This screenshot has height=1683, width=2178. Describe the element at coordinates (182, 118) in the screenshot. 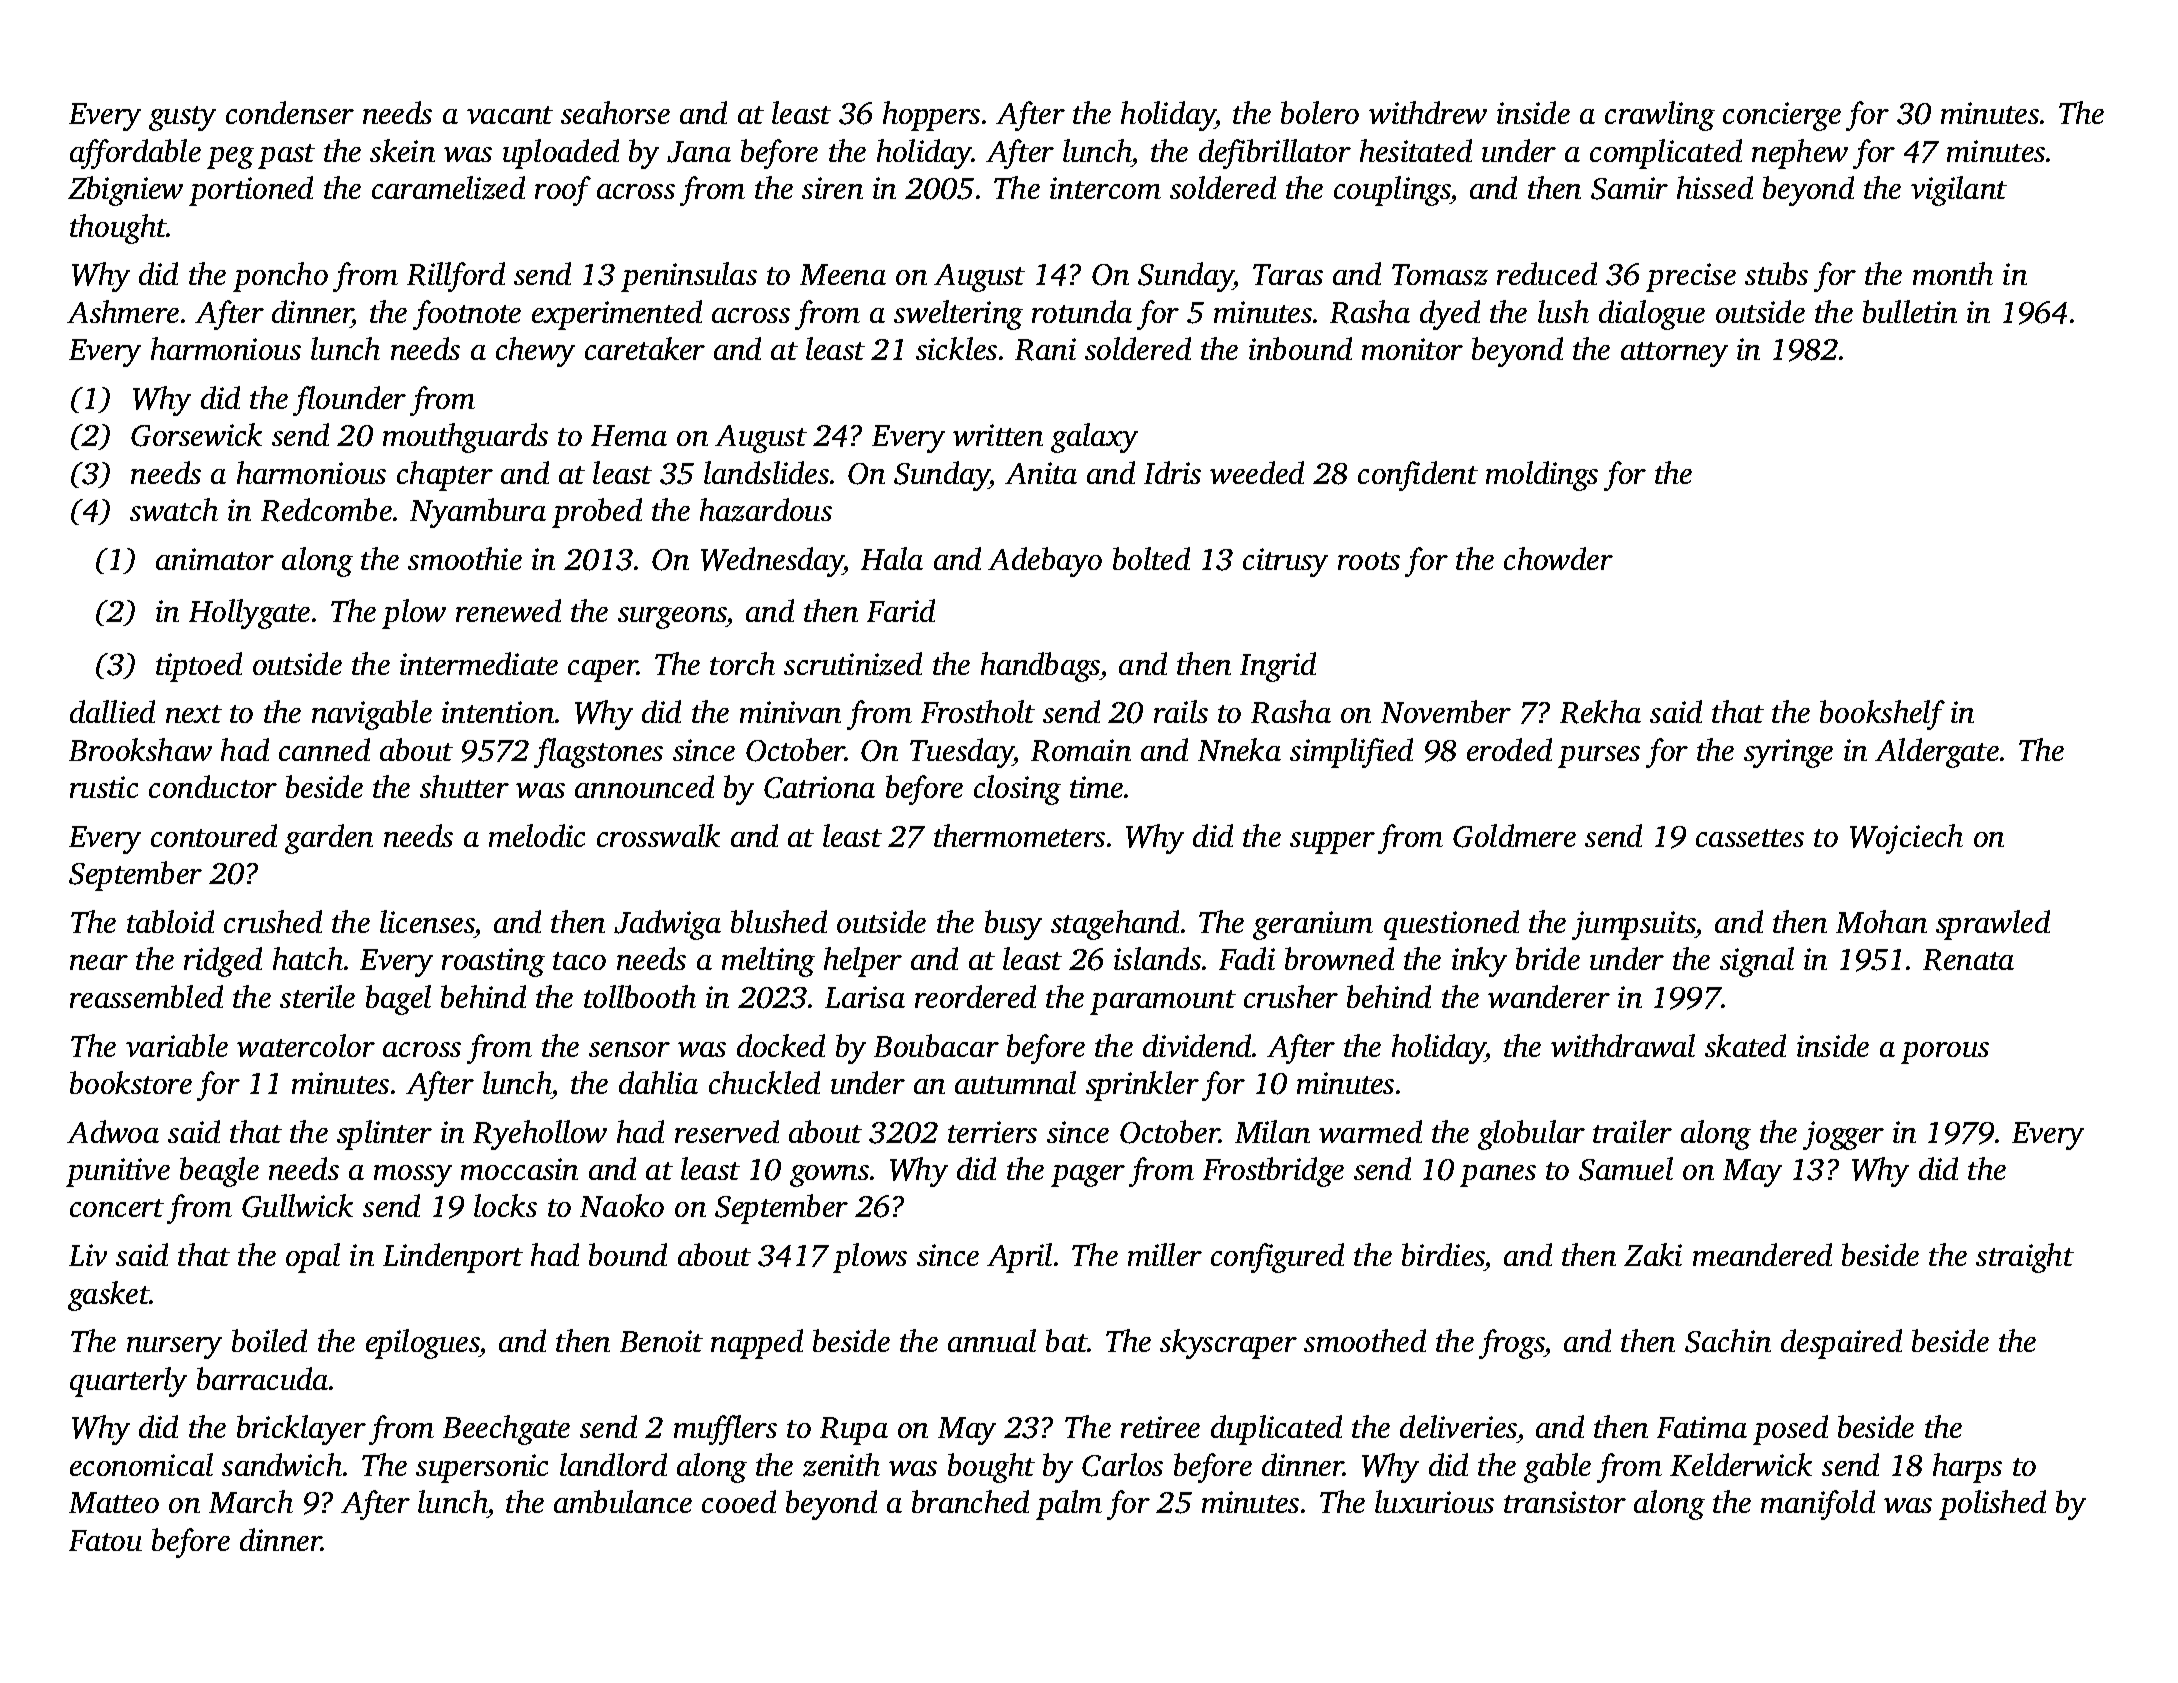

I see `gusty` at that location.
